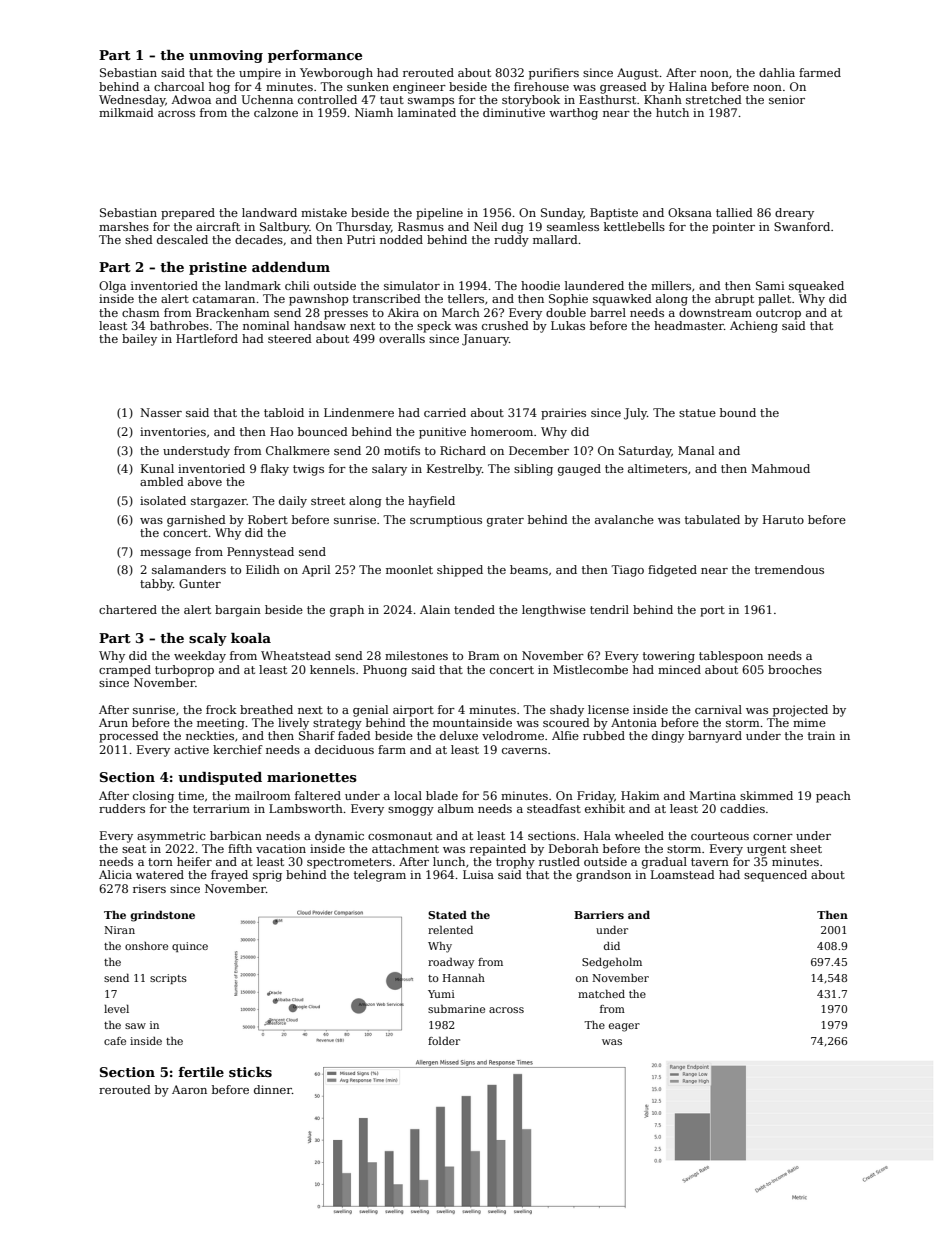 The image size is (952, 1233). I want to click on prepared, so click(188, 214).
